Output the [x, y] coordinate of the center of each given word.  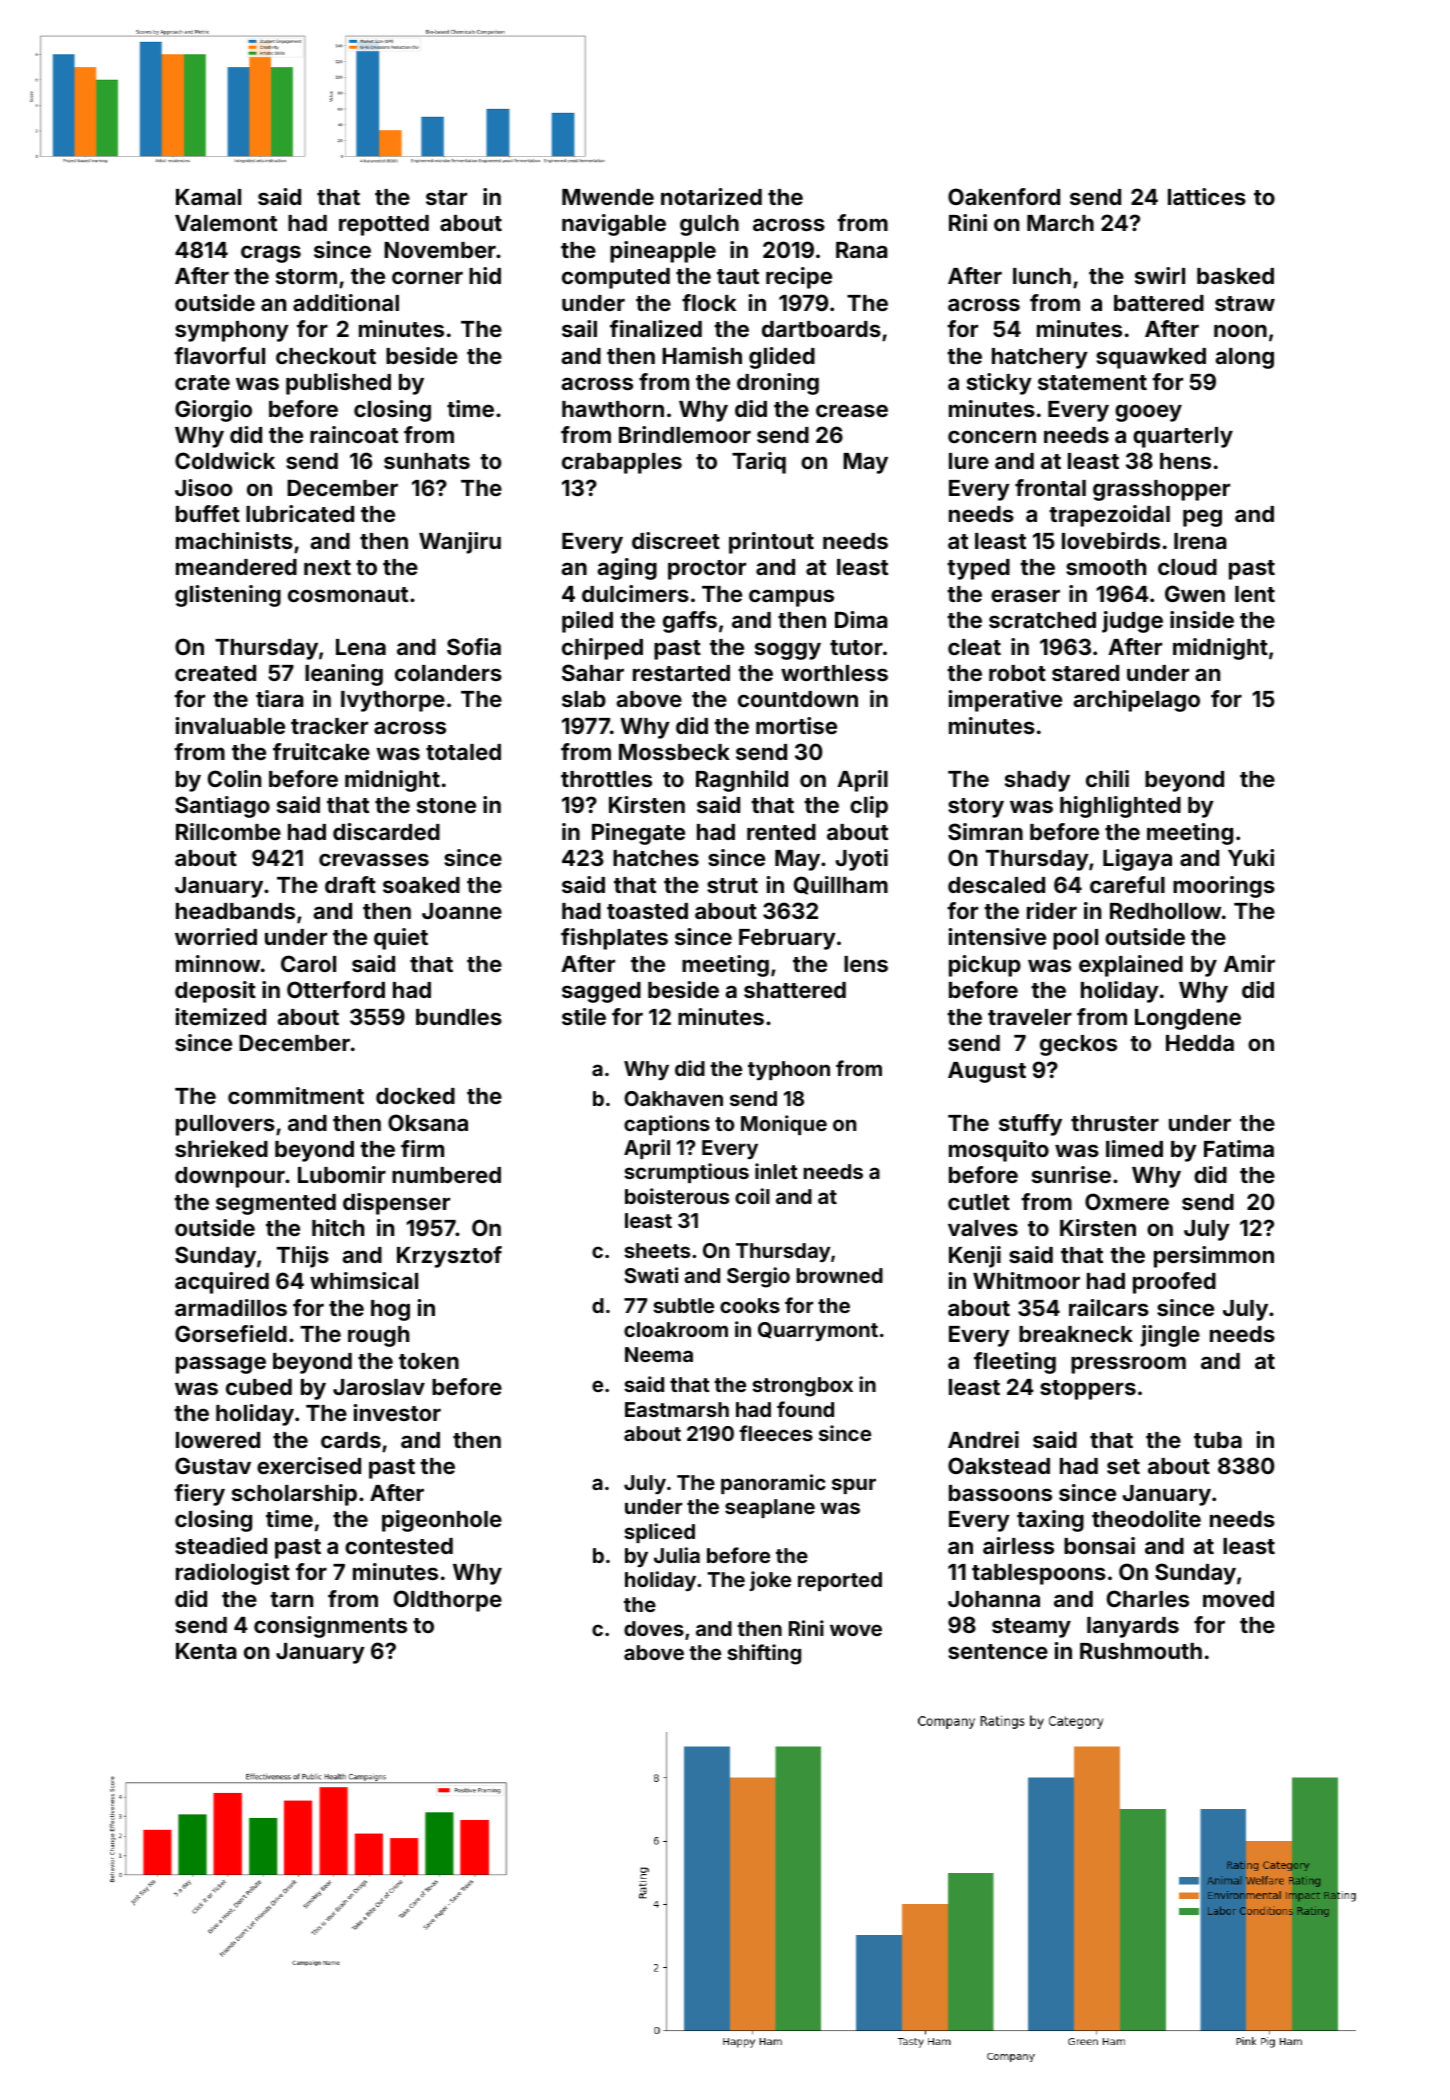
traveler [1030, 1017]
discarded [386, 831]
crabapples [622, 463]
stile [584, 1016]
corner [427, 277]
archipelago [1136, 701]
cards [351, 1440]
